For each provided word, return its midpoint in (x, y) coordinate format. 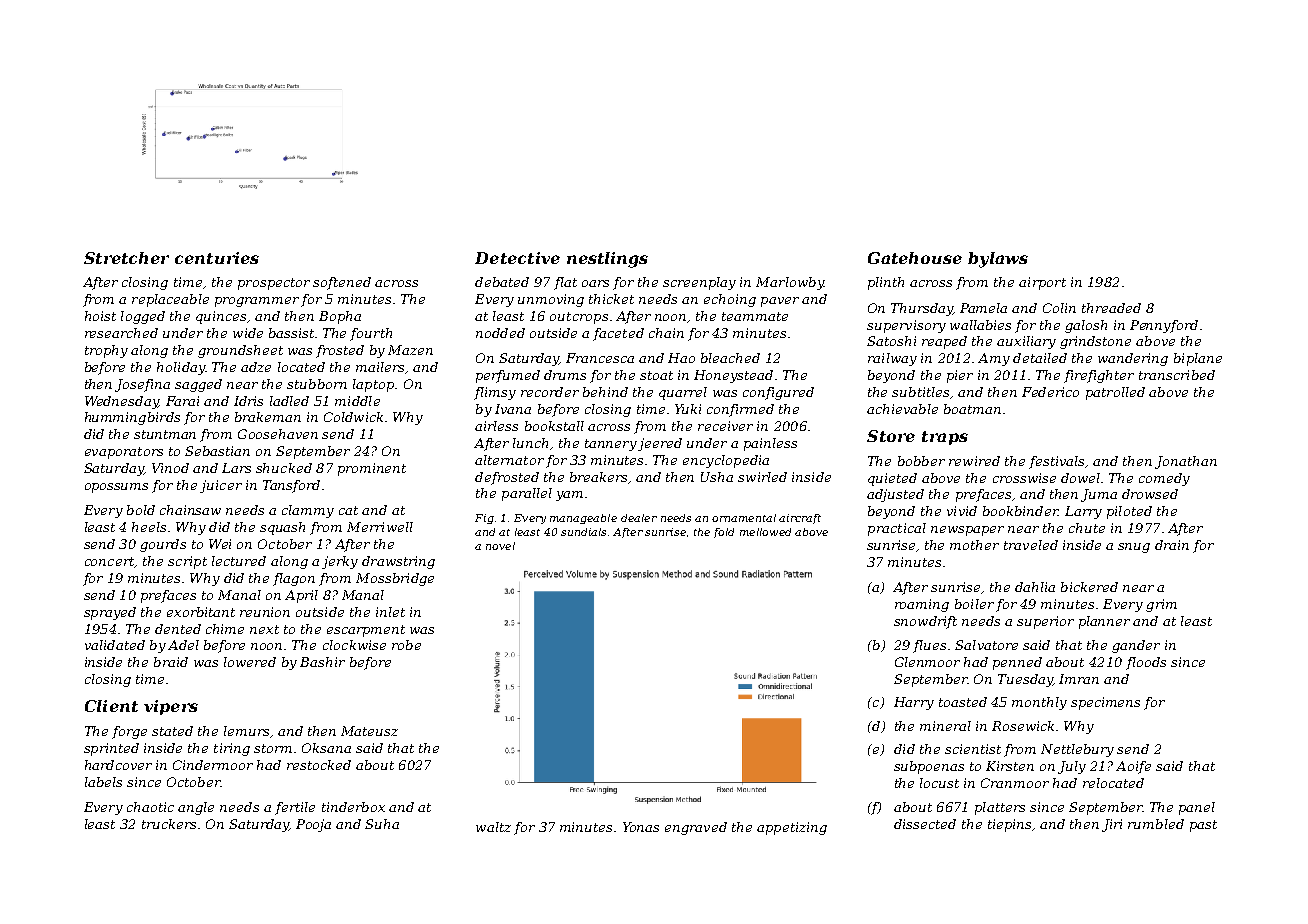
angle (196, 808)
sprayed (110, 613)
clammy (308, 511)
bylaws (998, 260)
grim (1161, 605)
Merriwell (380, 527)
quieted (892, 479)
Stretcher (126, 258)
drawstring (398, 562)
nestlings (607, 260)
